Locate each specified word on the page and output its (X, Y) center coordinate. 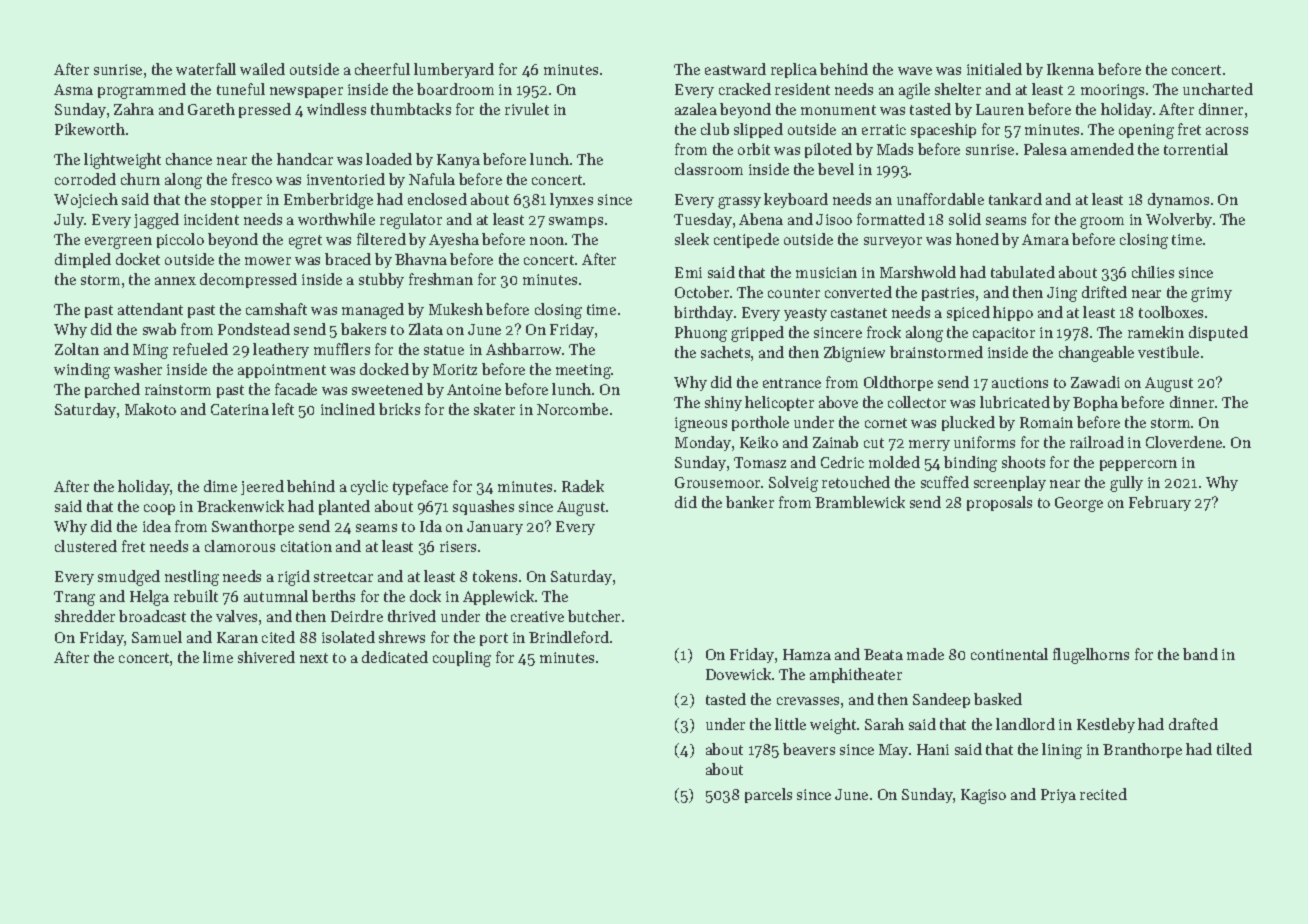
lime (218, 657)
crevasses (808, 701)
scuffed (945, 482)
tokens (495, 576)
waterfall (206, 69)
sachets (725, 352)
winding (82, 371)
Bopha (1095, 403)
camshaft (276, 309)
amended (1102, 149)
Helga (149, 598)
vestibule (1168, 352)
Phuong (701, 334)
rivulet (527, 109)
